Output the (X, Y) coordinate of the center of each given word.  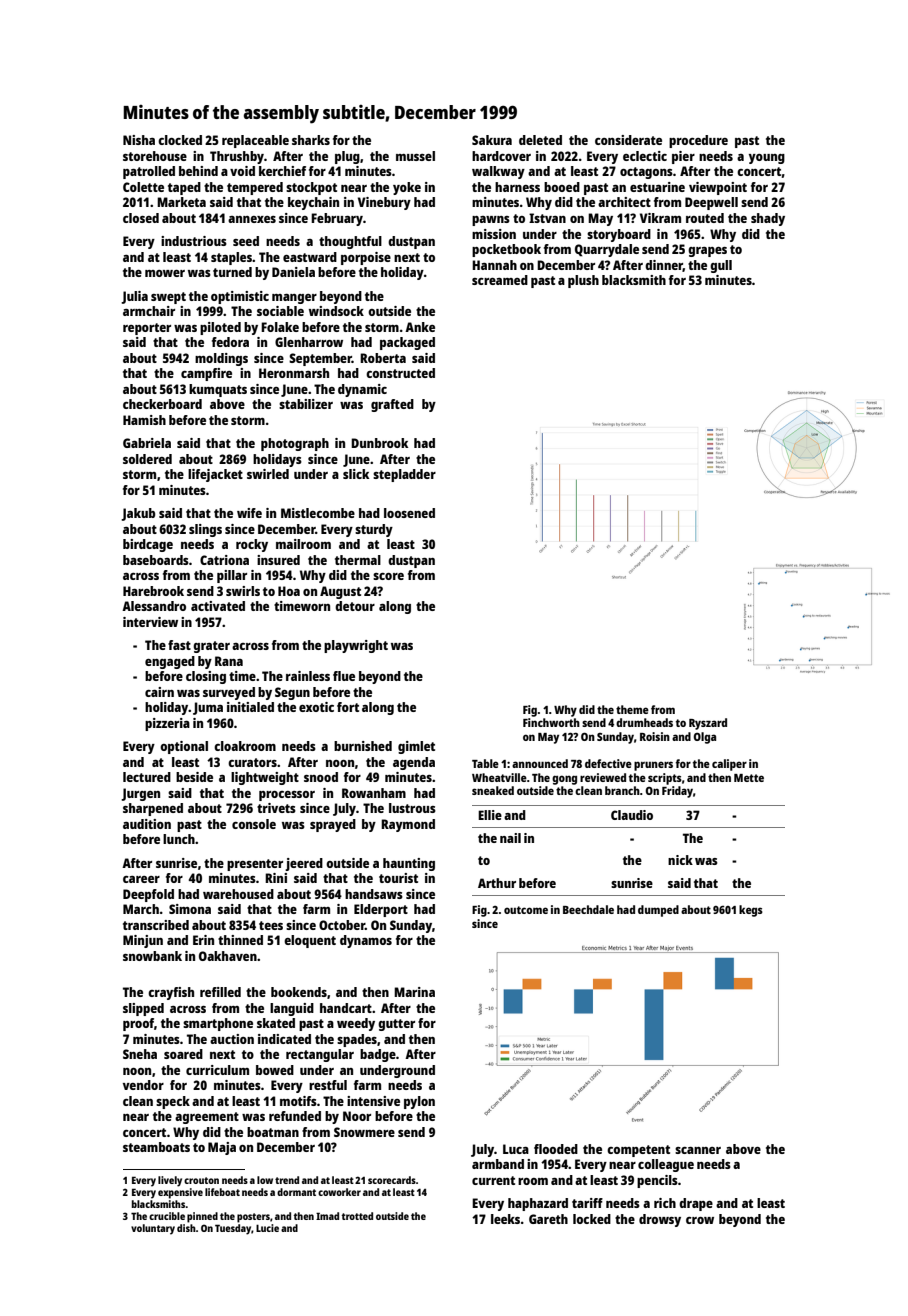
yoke (407, 188)
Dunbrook (379, 443)
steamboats (156, 1147)
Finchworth (551, 722)
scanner (698, 1150)
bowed (275, 1070)
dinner (664, 266)
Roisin (655, 736)
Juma (208, 708)
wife (249, 513)
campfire (206, 374)
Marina (414, 992)
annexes (252, 219)
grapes (707, 252)
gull (721, 266)
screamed (500, 280)
